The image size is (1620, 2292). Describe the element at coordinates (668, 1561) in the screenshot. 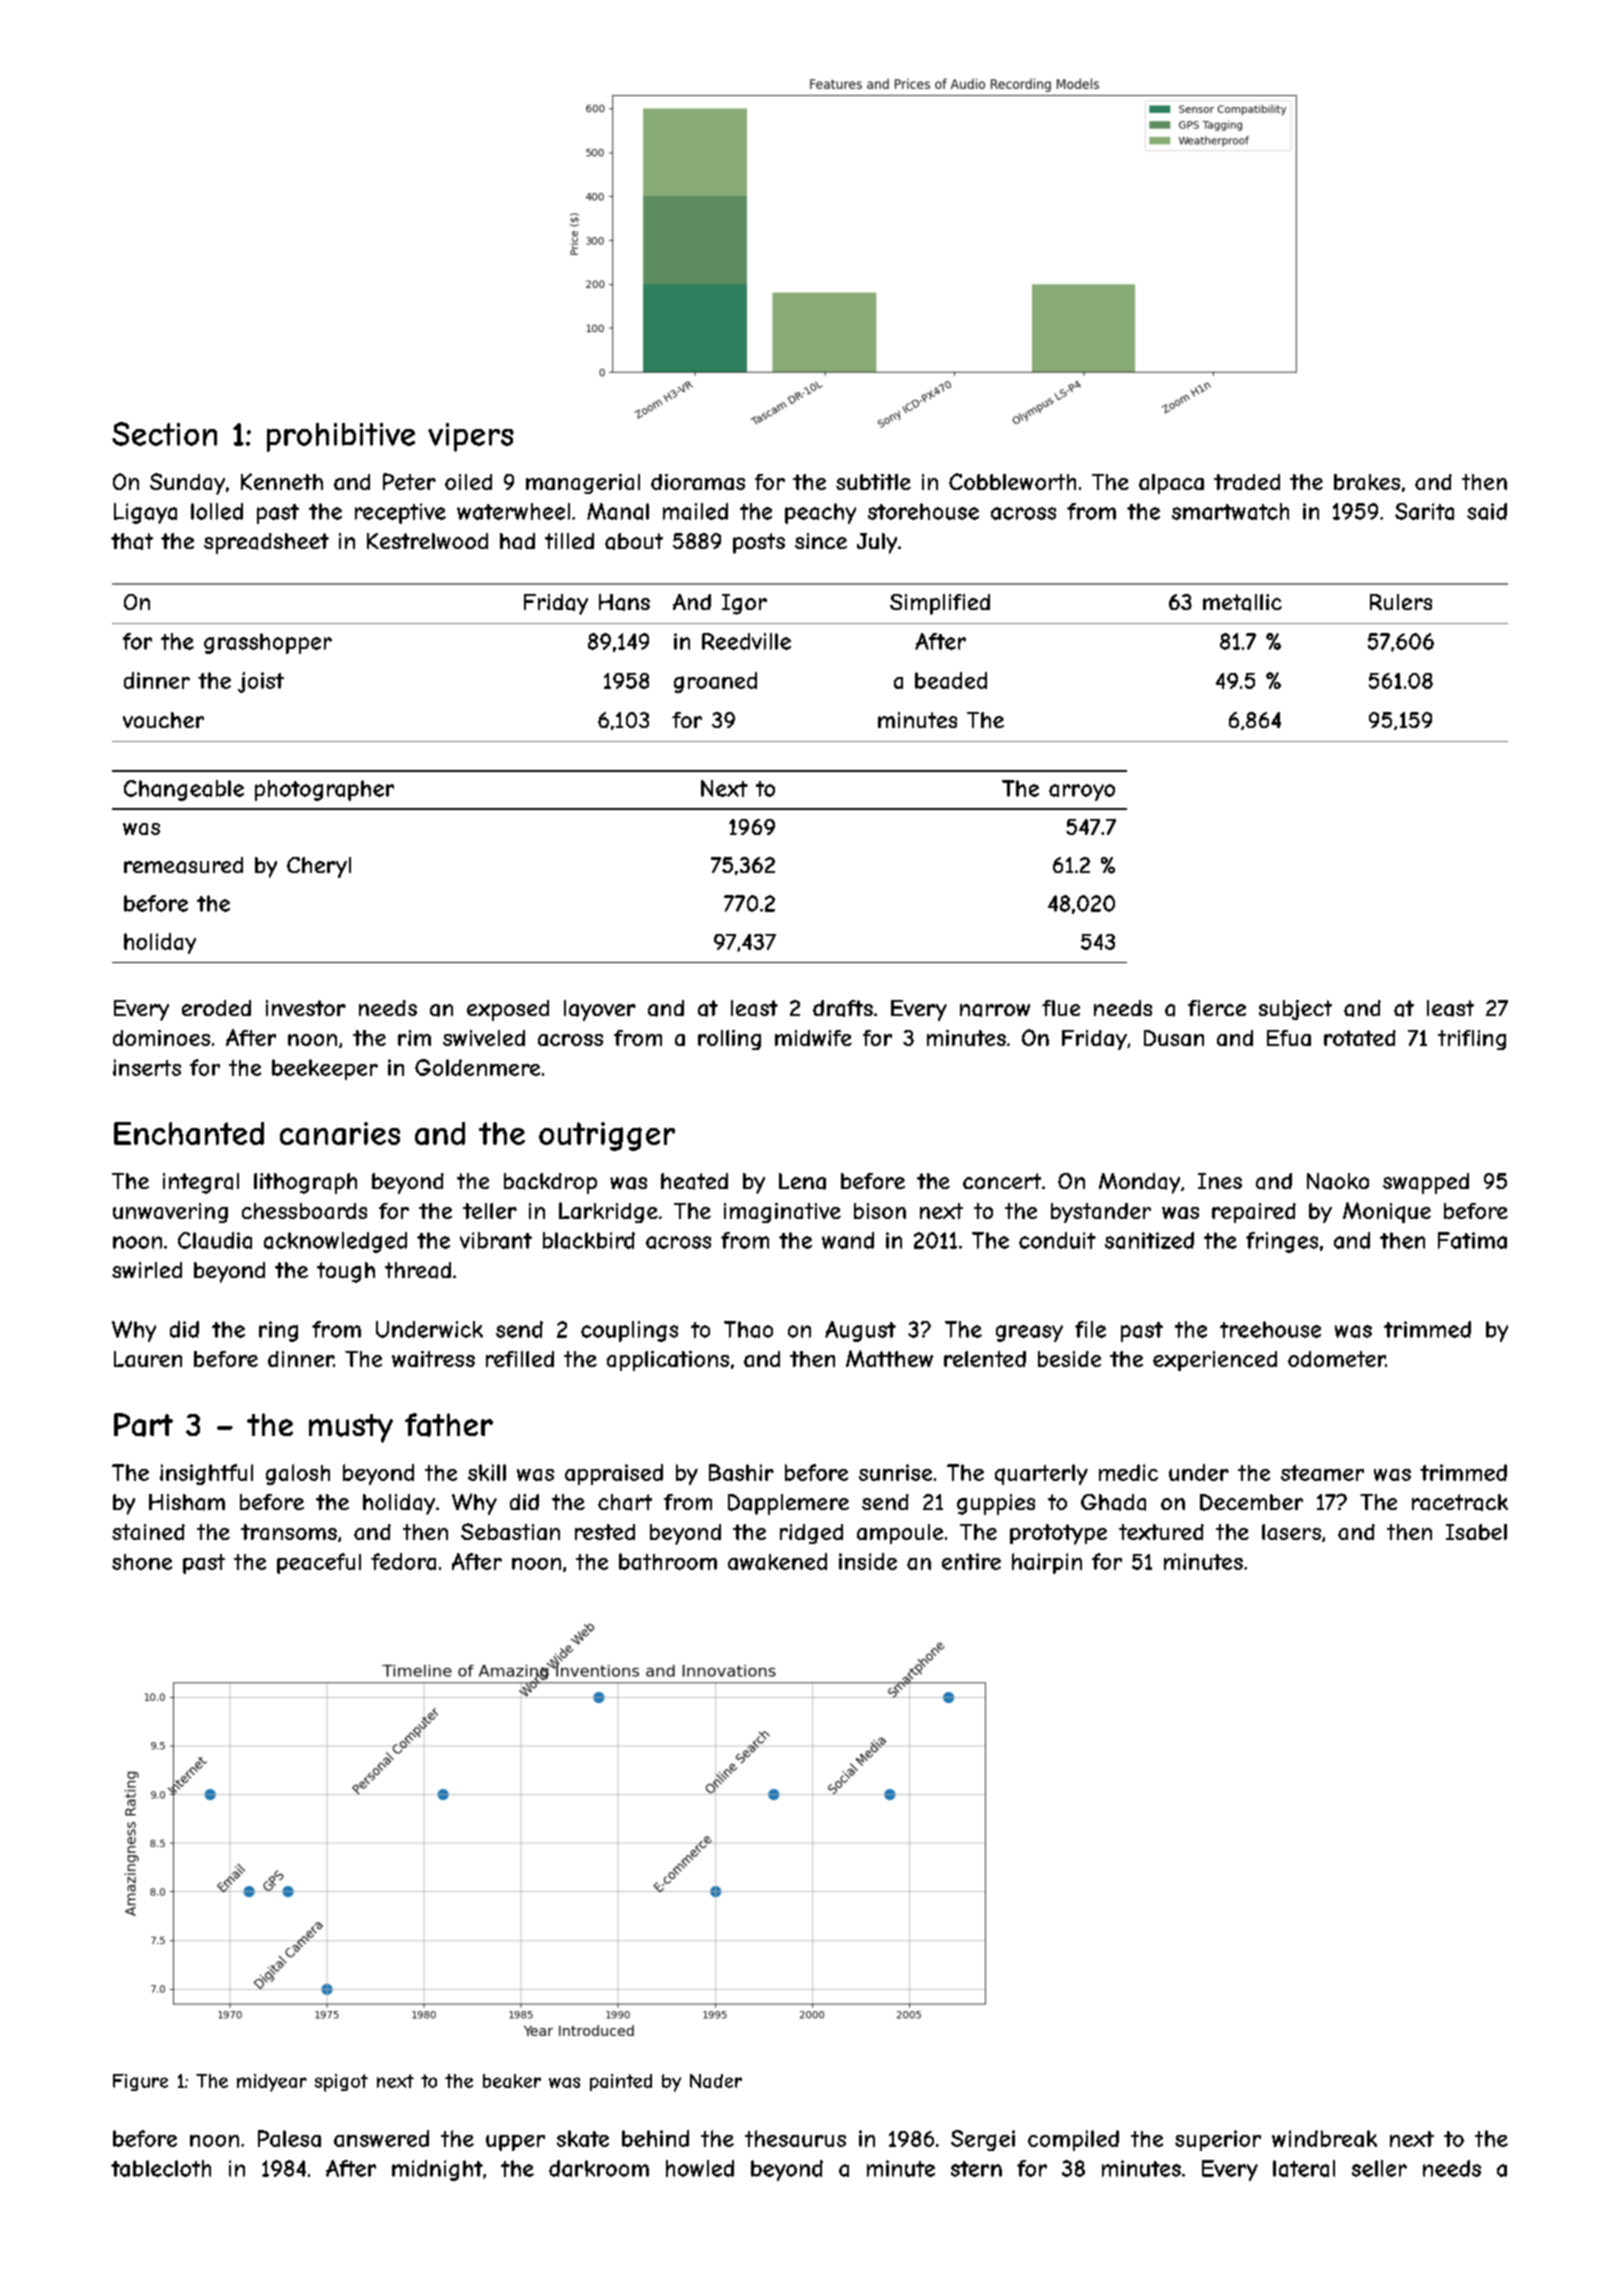

I see `bathroom` at that location.
